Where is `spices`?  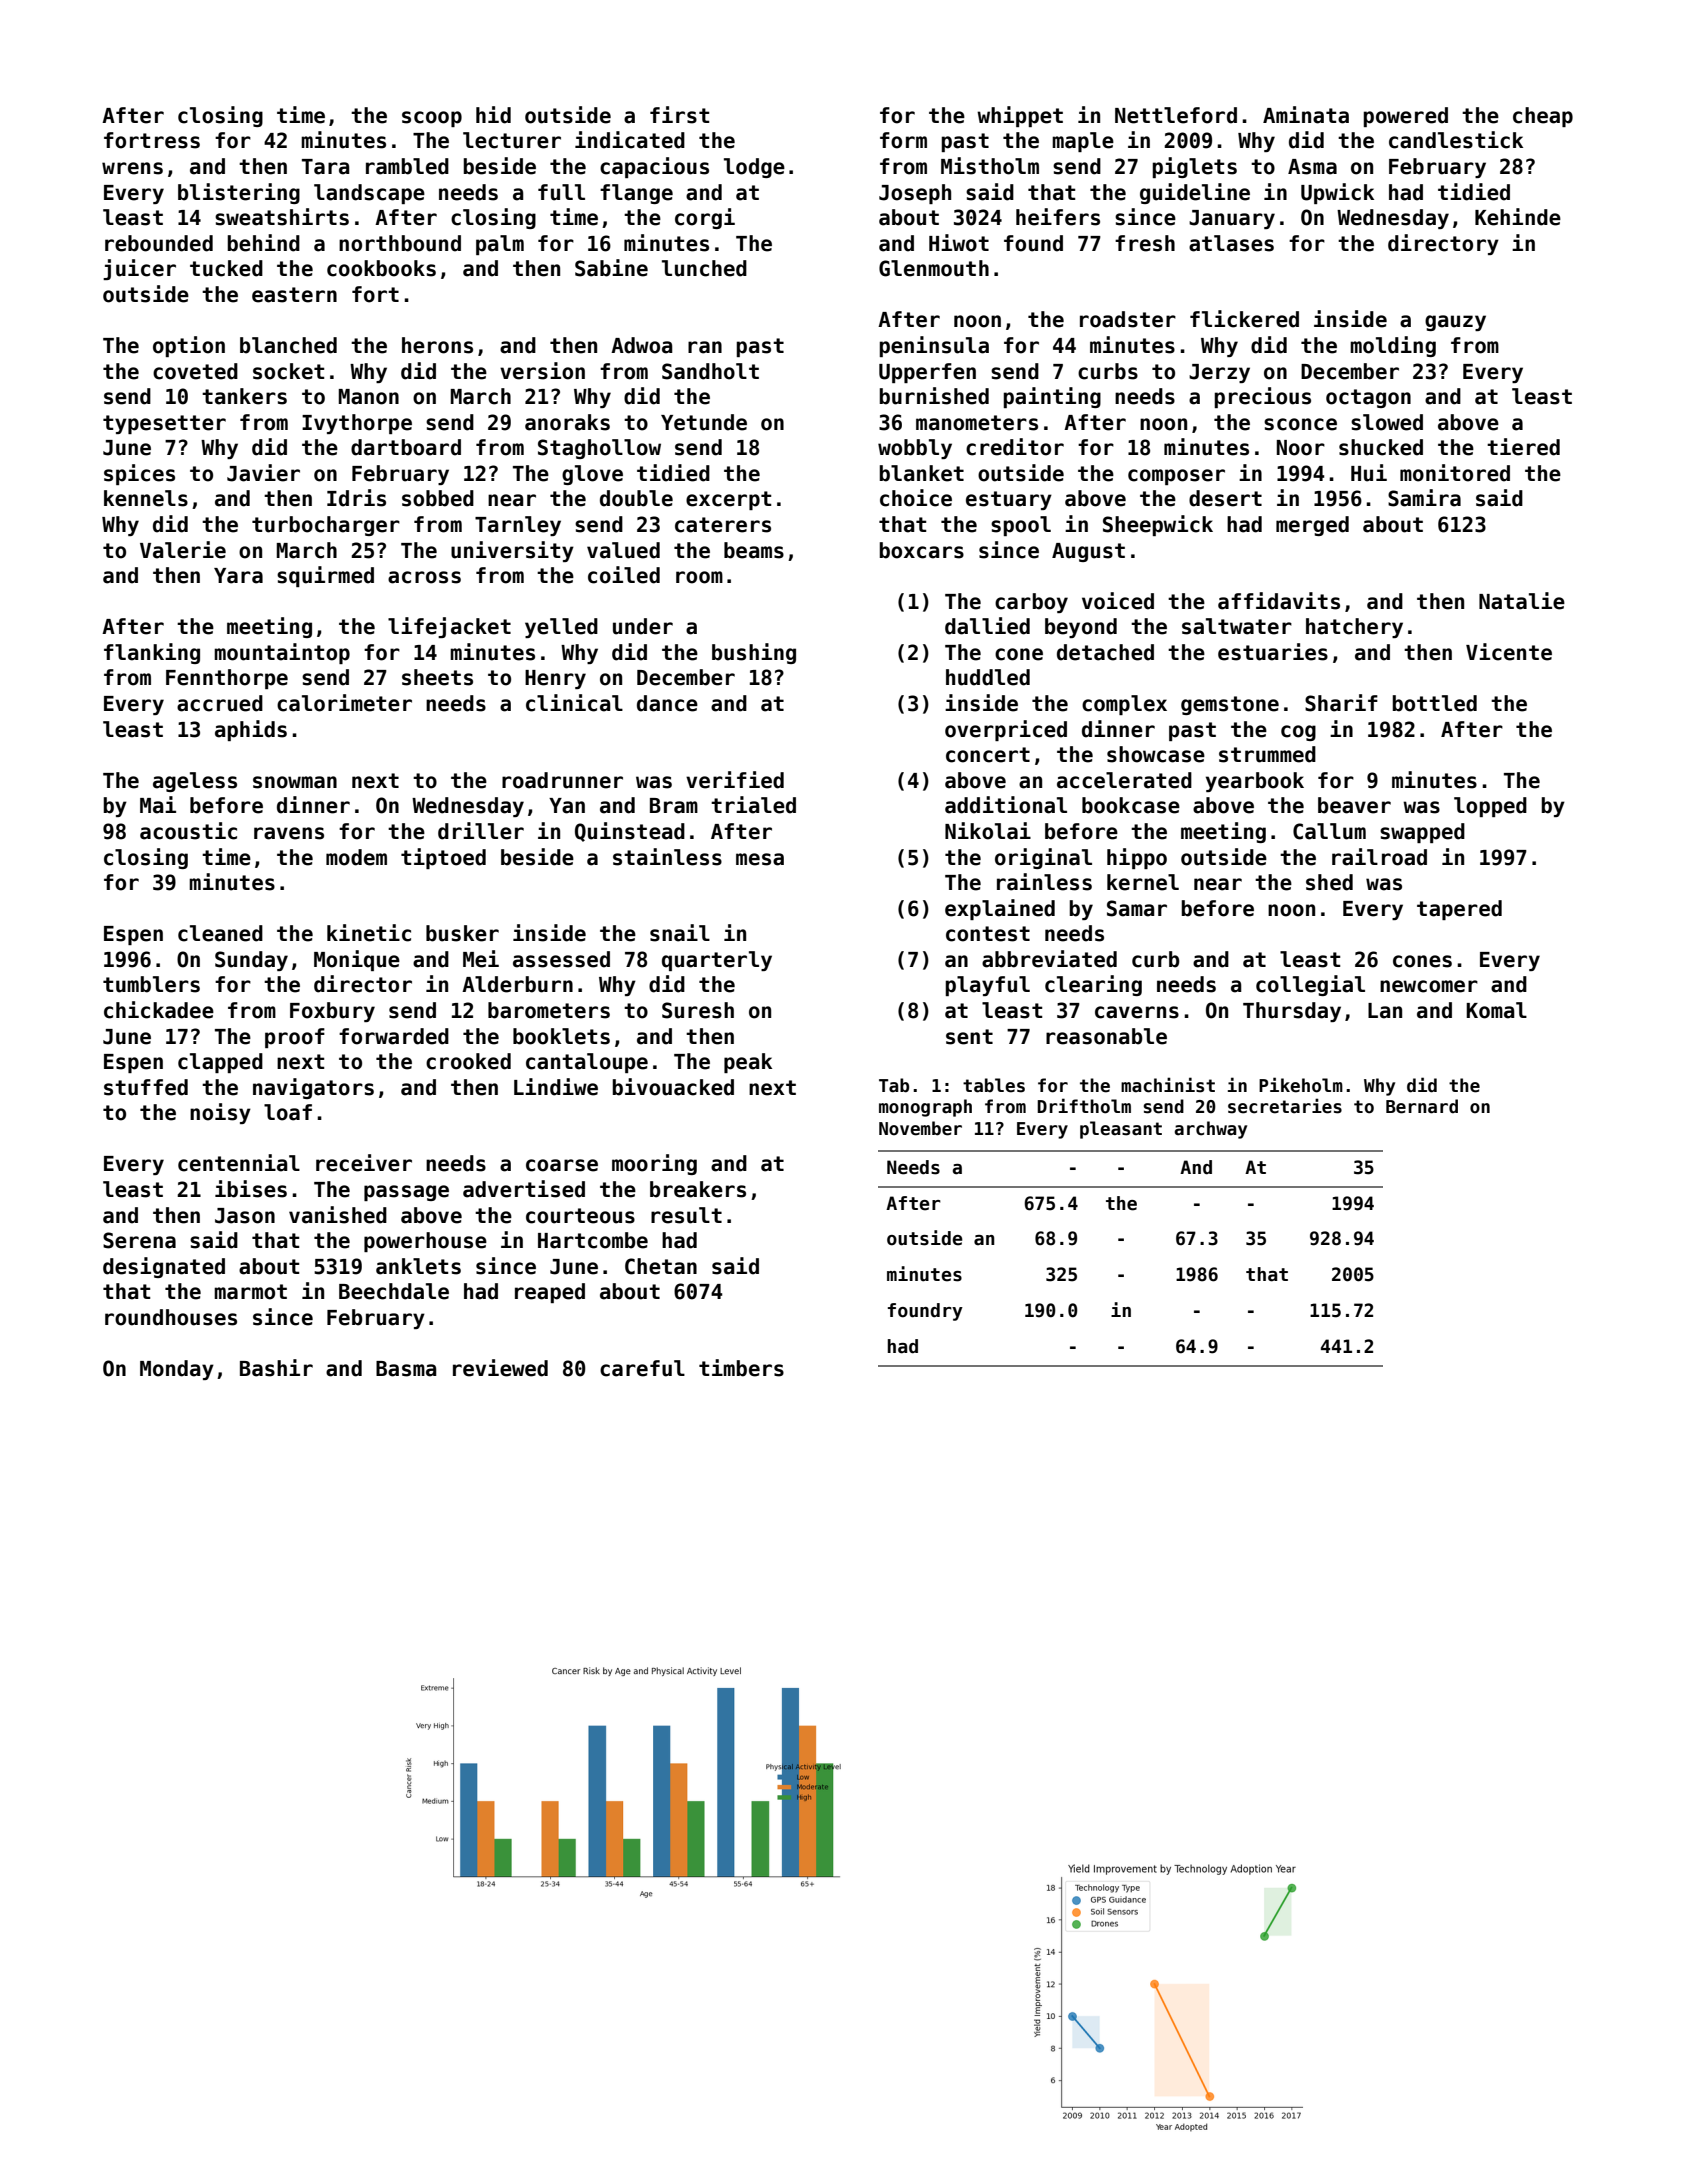 spices is located at coordinates (139, 474).
